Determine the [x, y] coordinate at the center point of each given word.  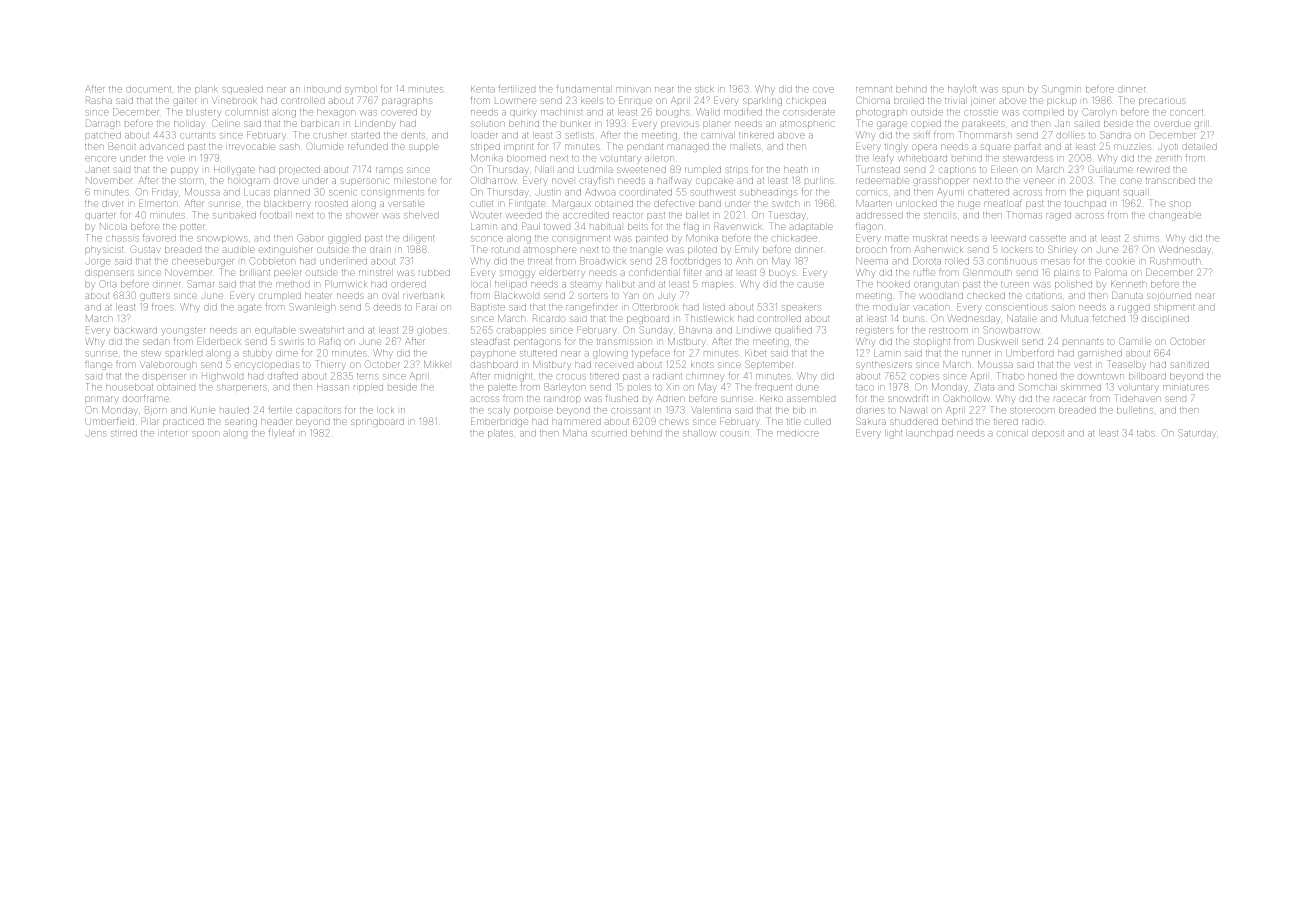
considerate [809, 112]
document [149, 89]
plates [500, 433]
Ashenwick [939, 249]
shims [1146, 239]
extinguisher [286, 251]
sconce [487, 238]
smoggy [517, 274]
